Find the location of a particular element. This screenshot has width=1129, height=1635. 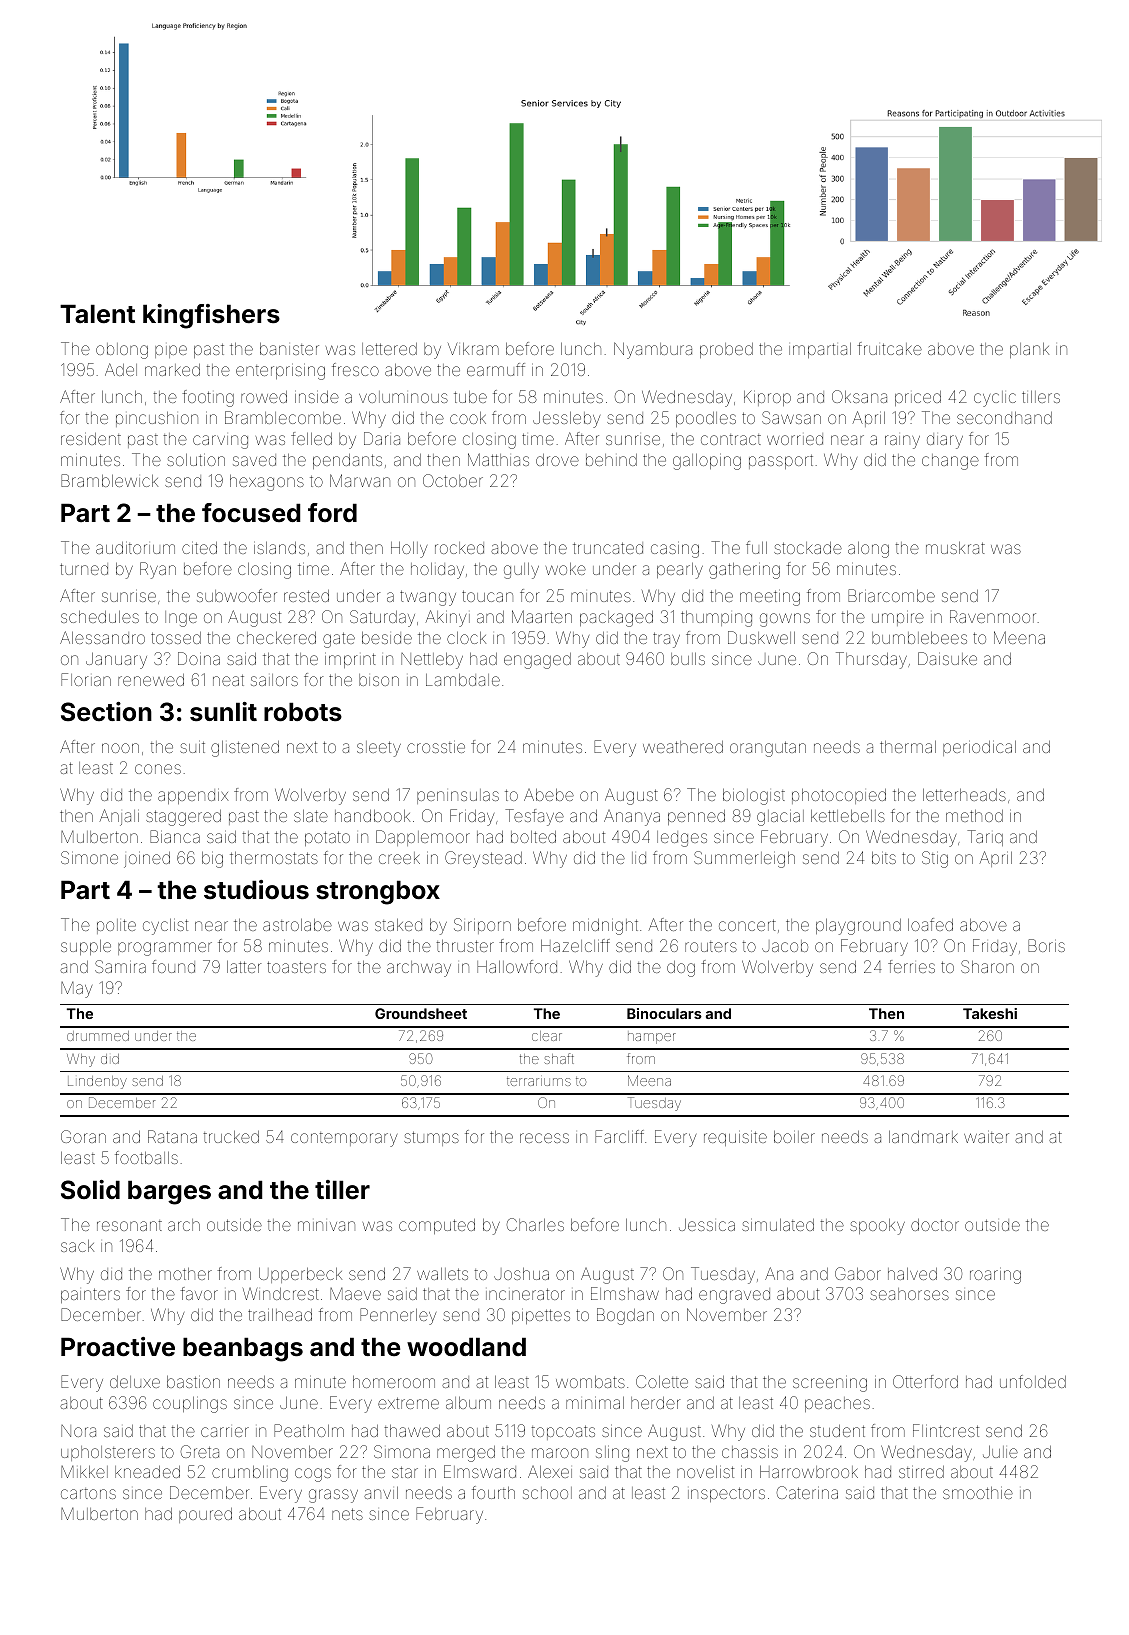

Bogdan is located at coordinates (625, 1316).
